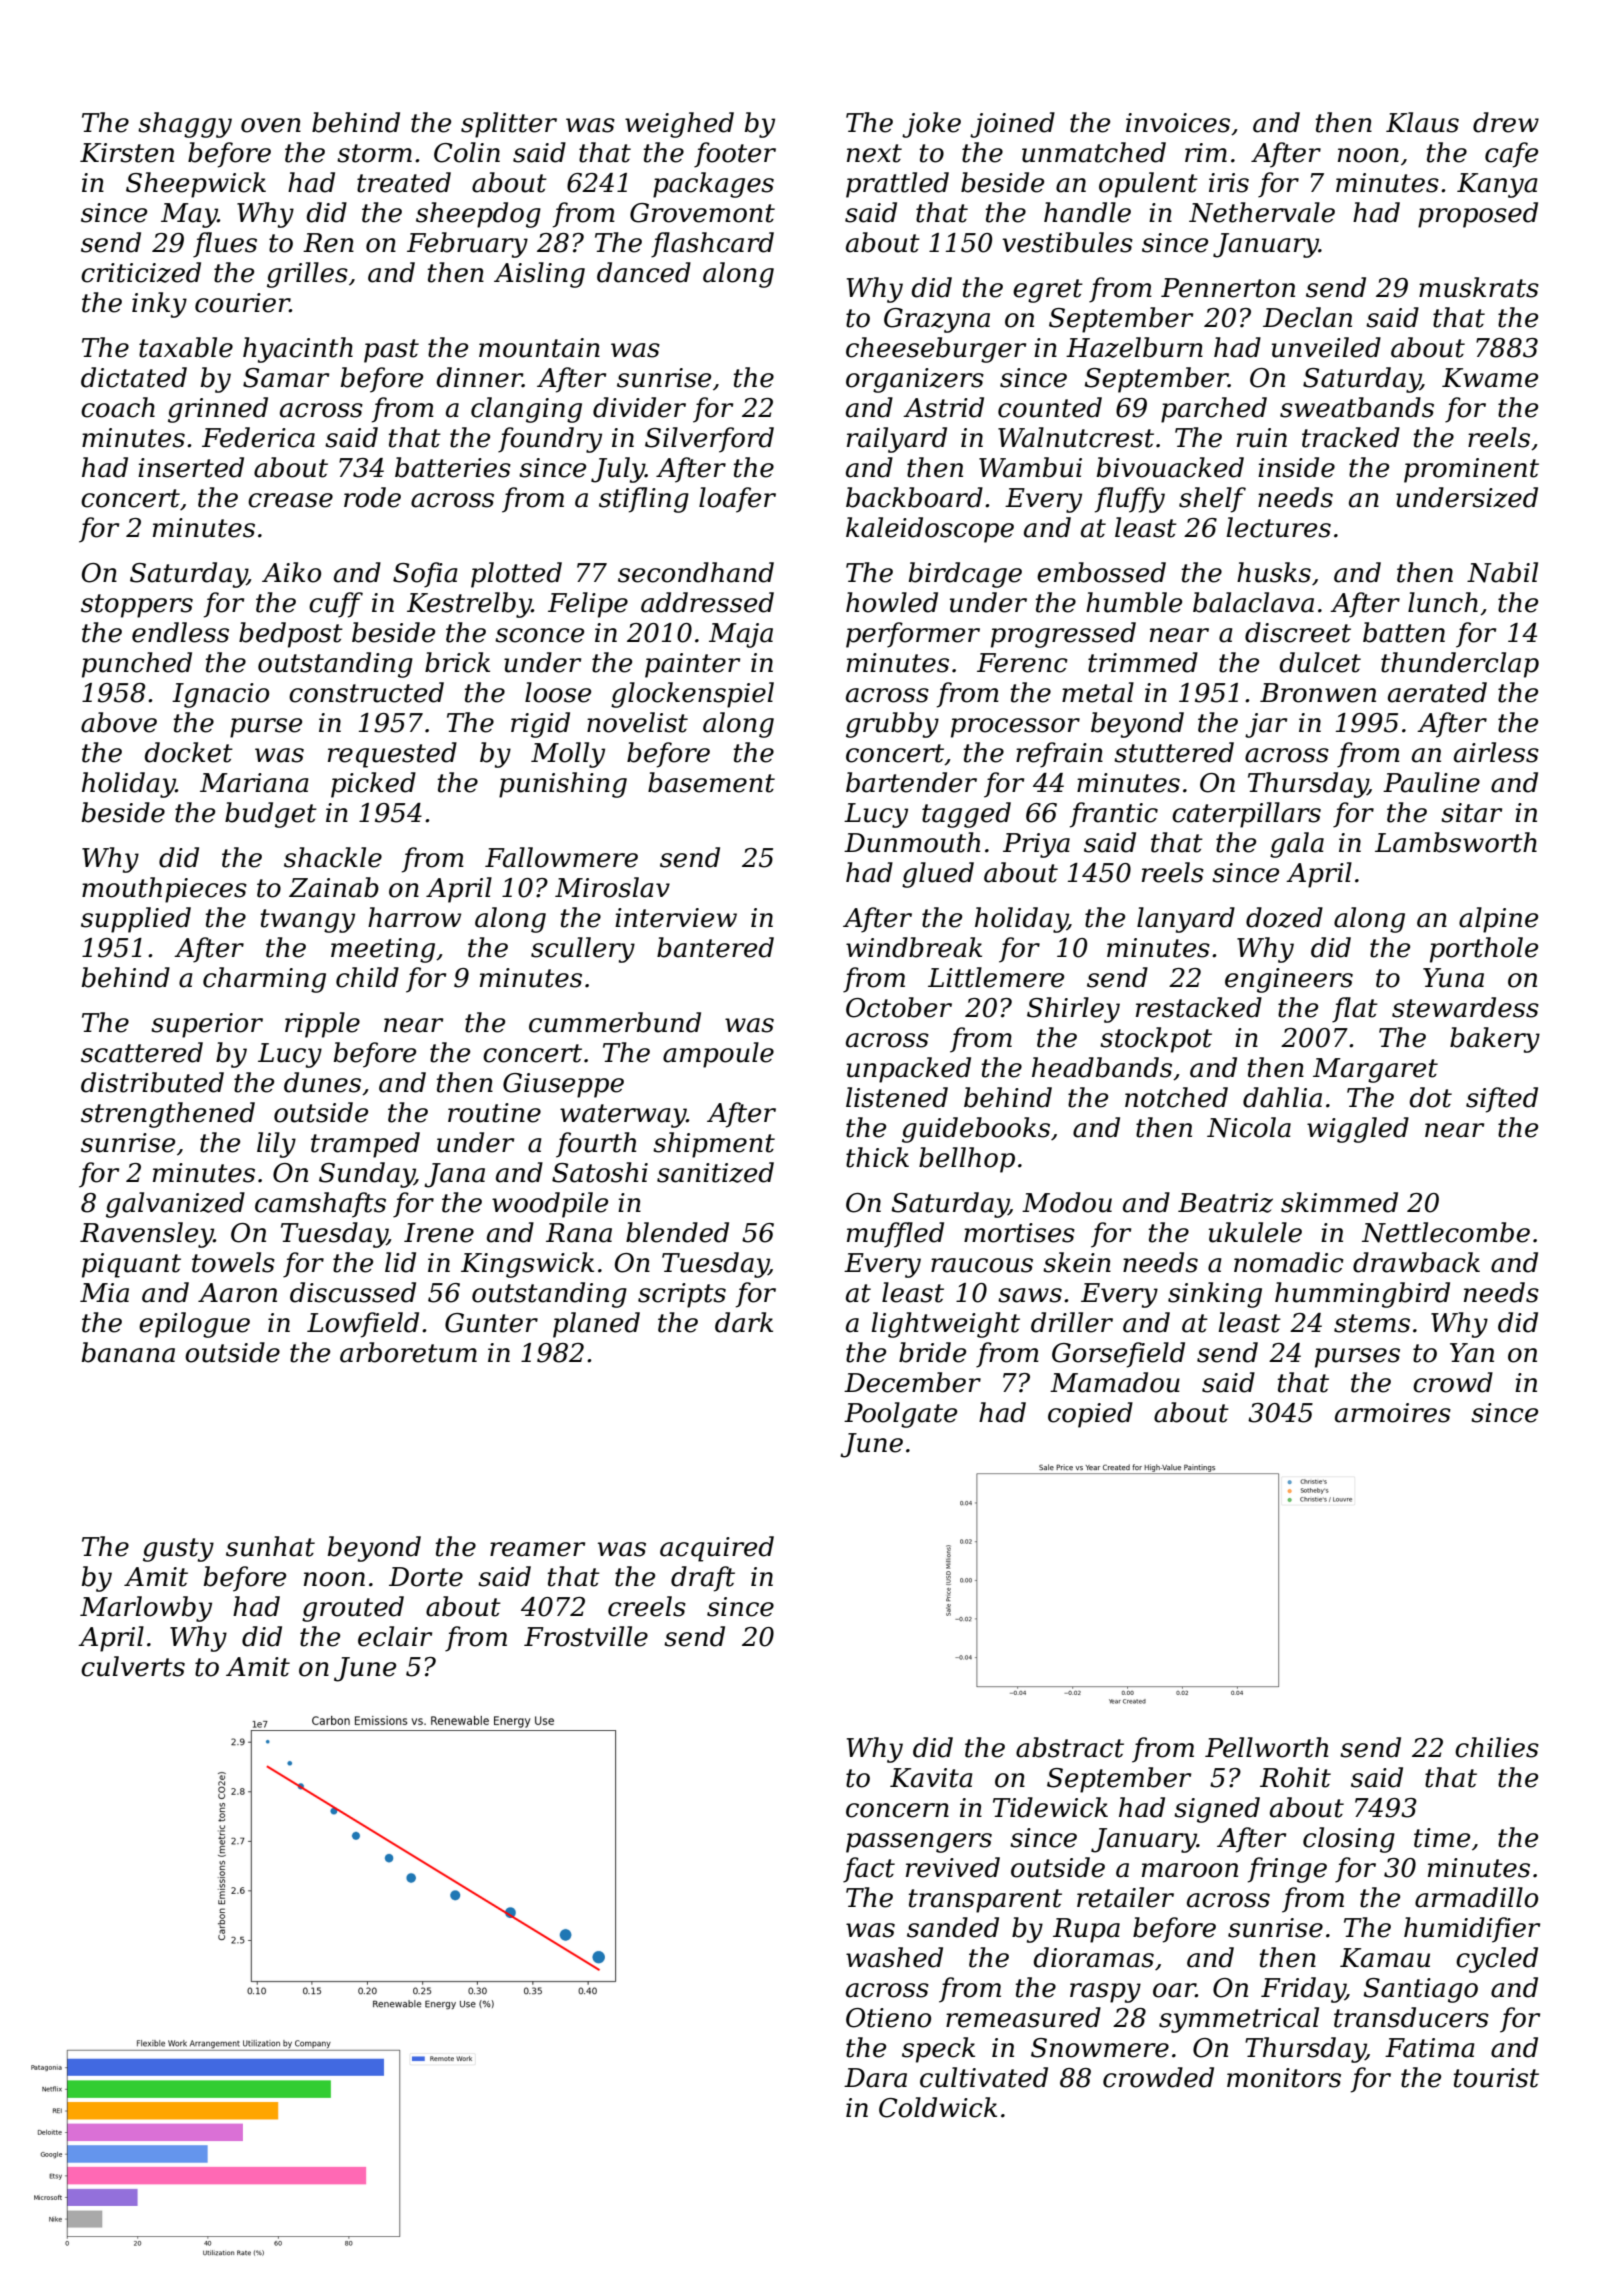 This screenshot has width=1620, height=2292. Describe the element at coordinates (931, 125) in the screenshot. I see `joke` at that location.
